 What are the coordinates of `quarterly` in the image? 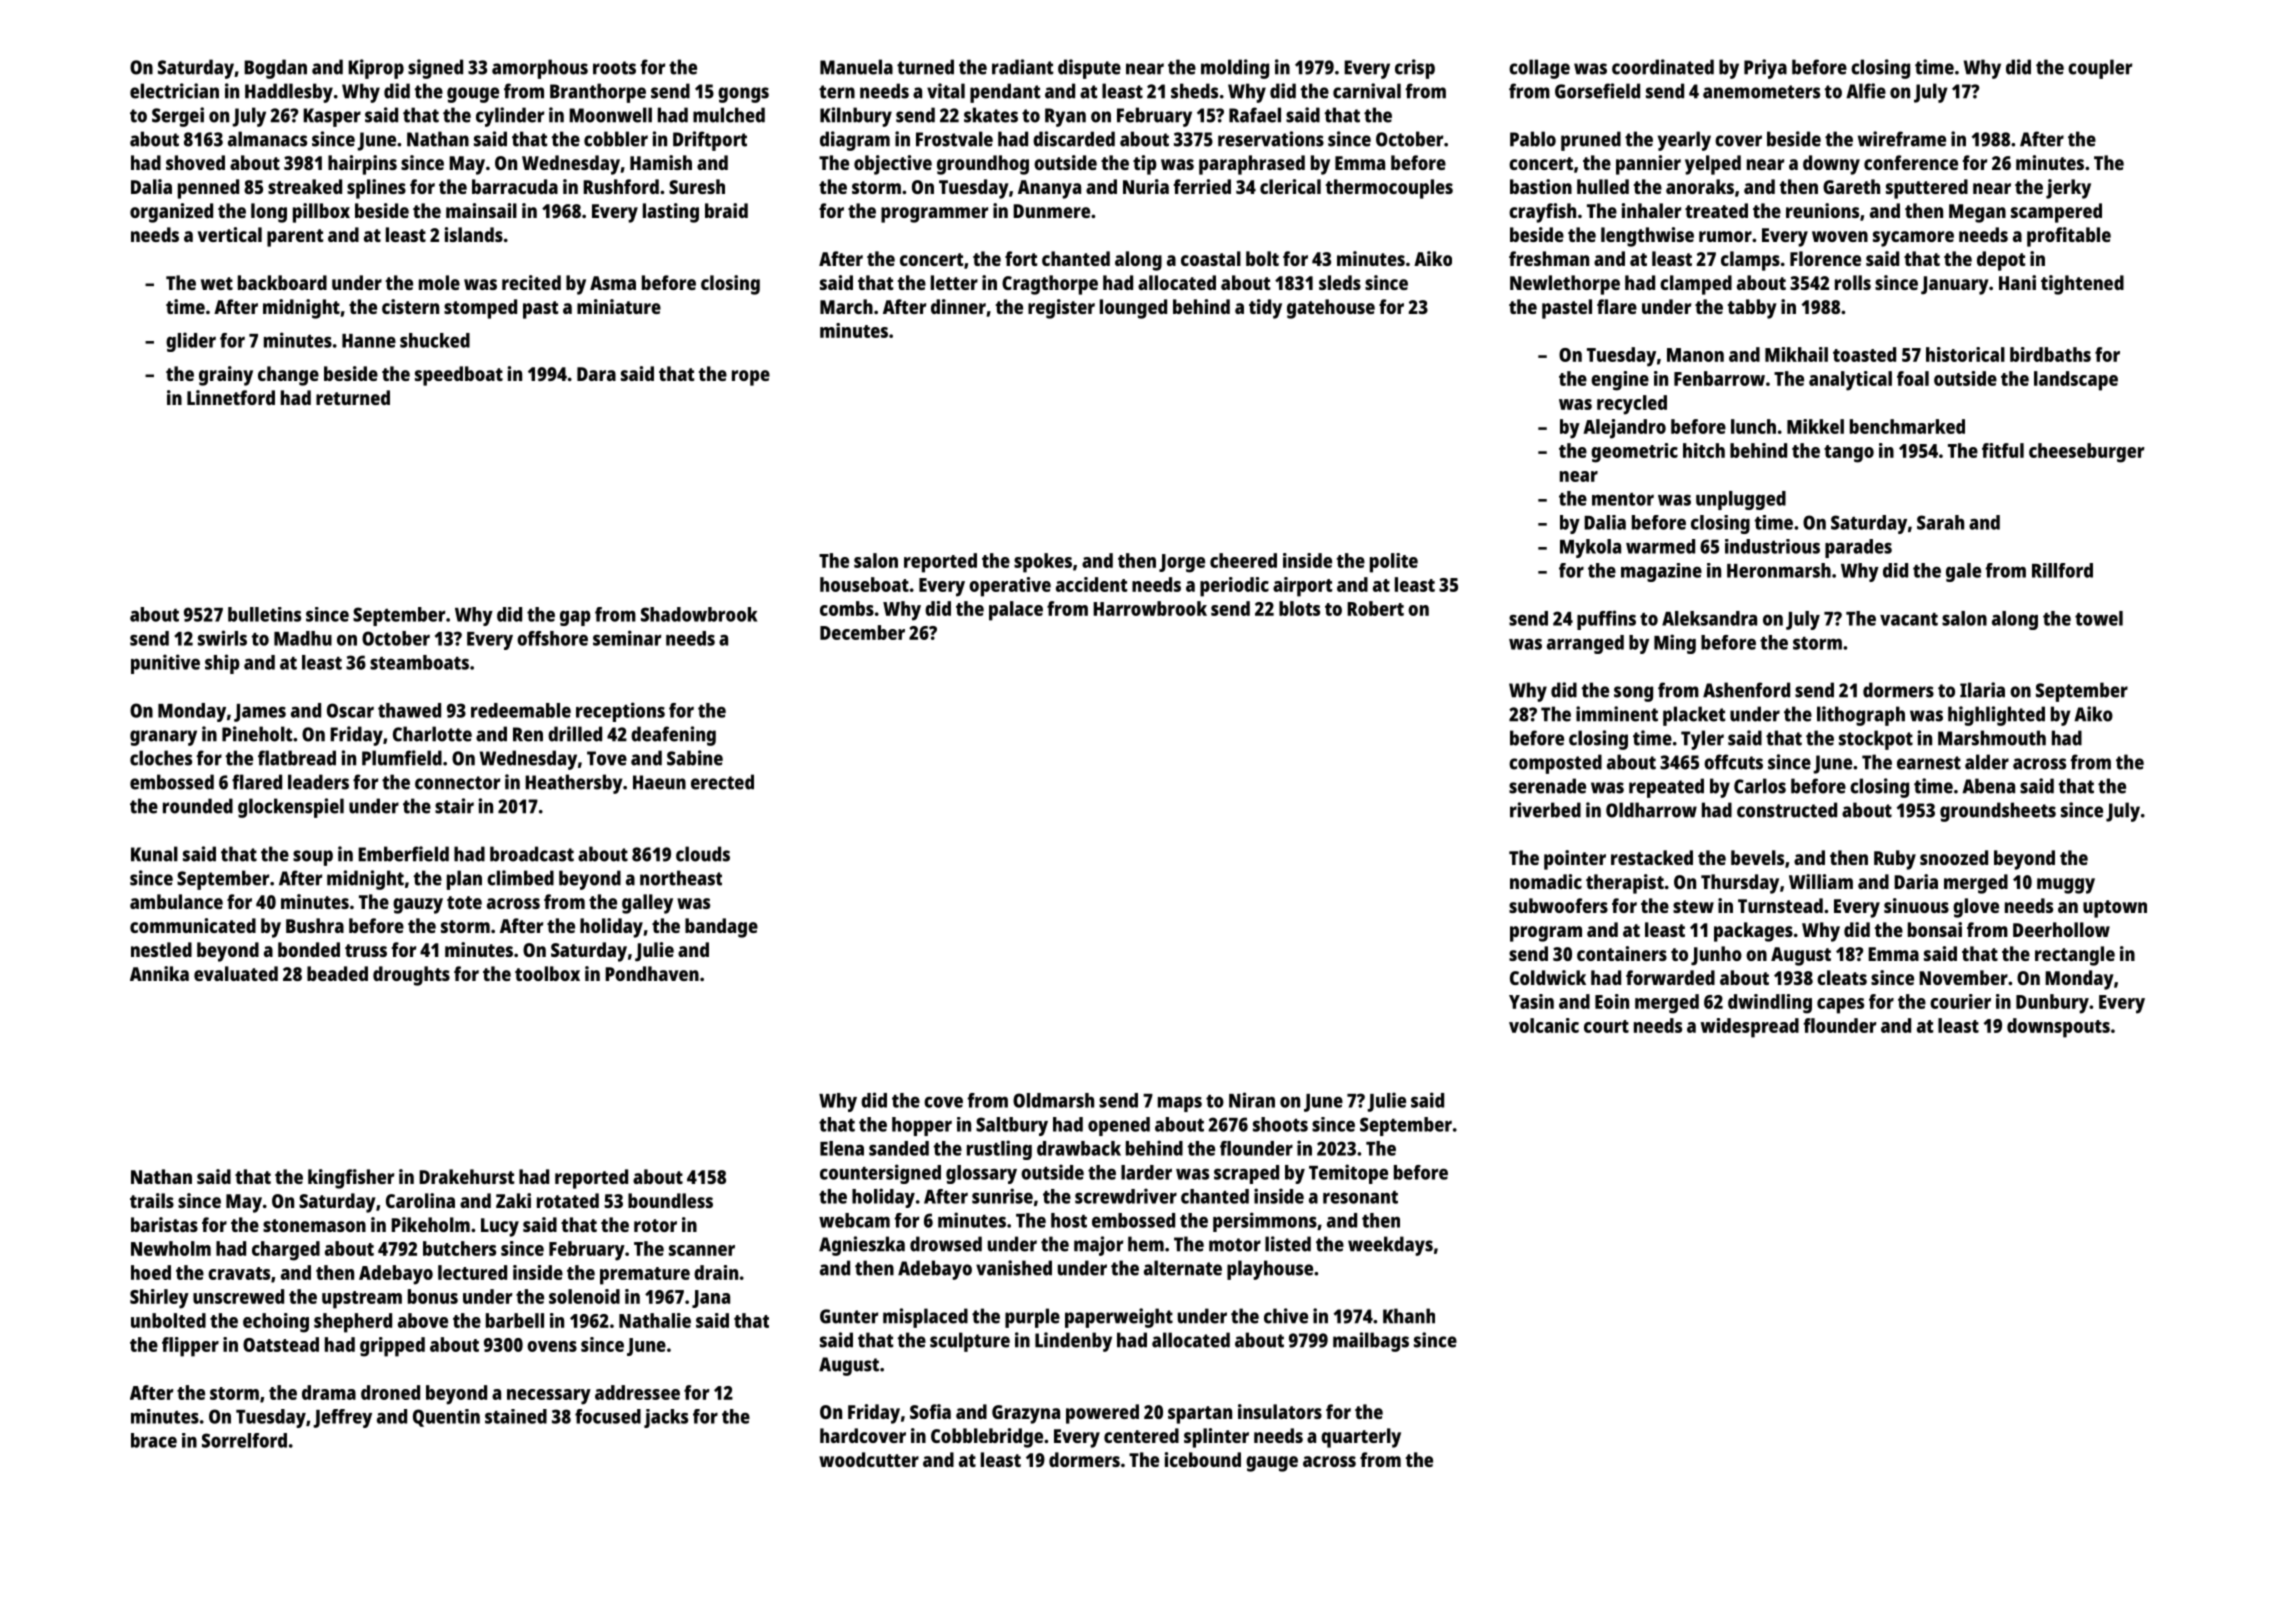 It's located at (1361, 1438).
